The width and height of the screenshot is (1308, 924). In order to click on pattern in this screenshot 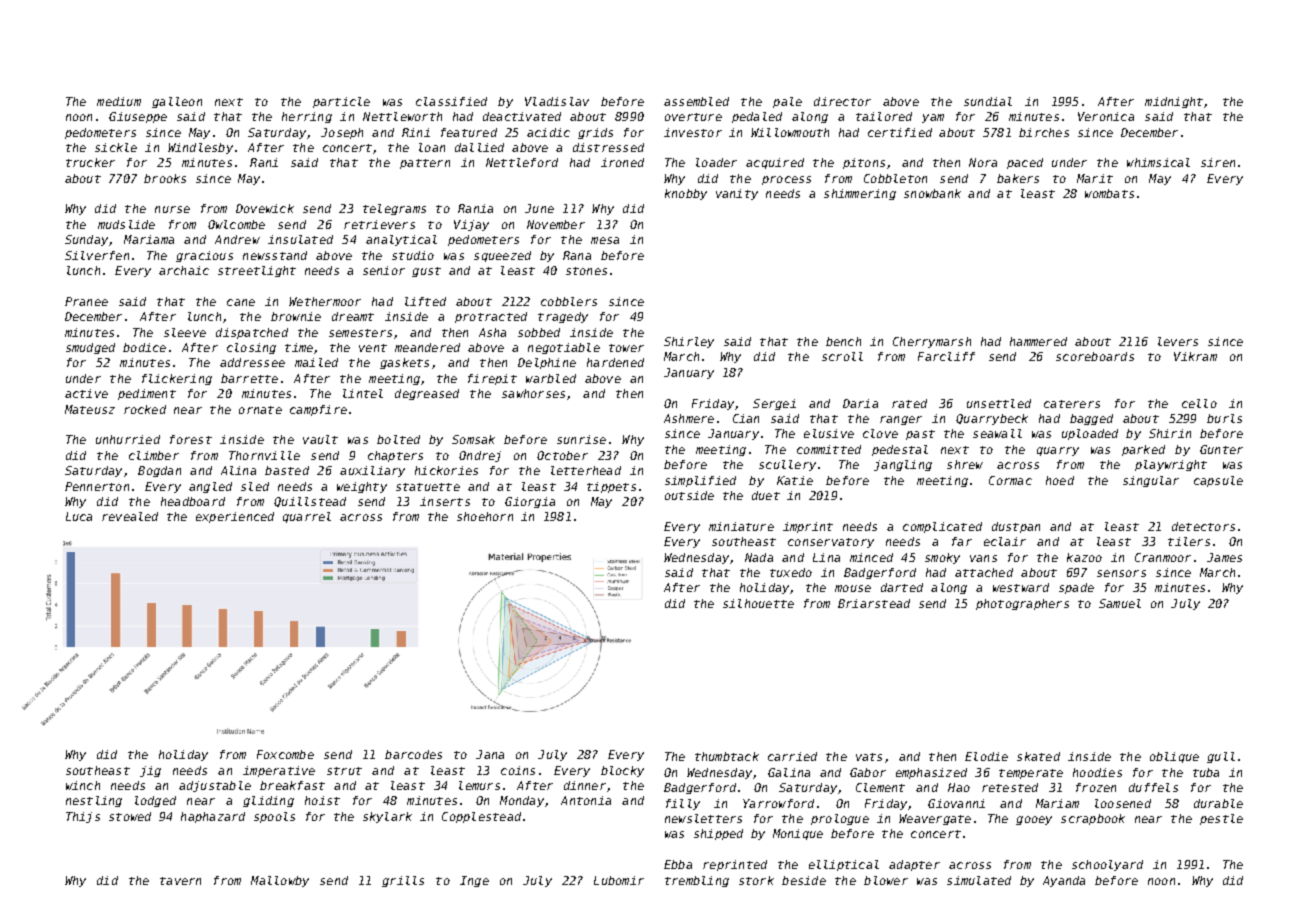, I will do `click(425, 164)`.
